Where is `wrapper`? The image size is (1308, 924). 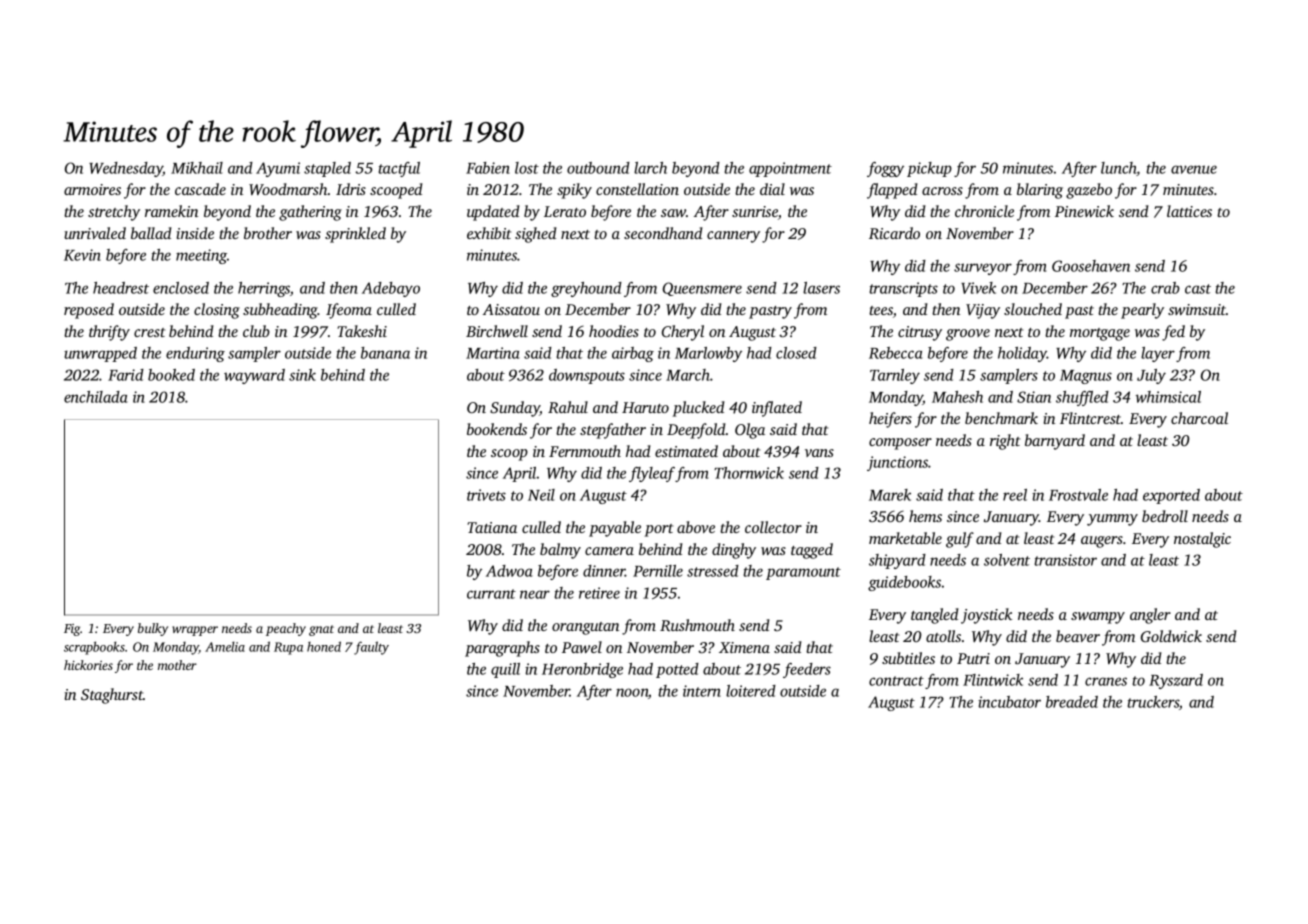 wrapper is located at coordinates (195, 631).
